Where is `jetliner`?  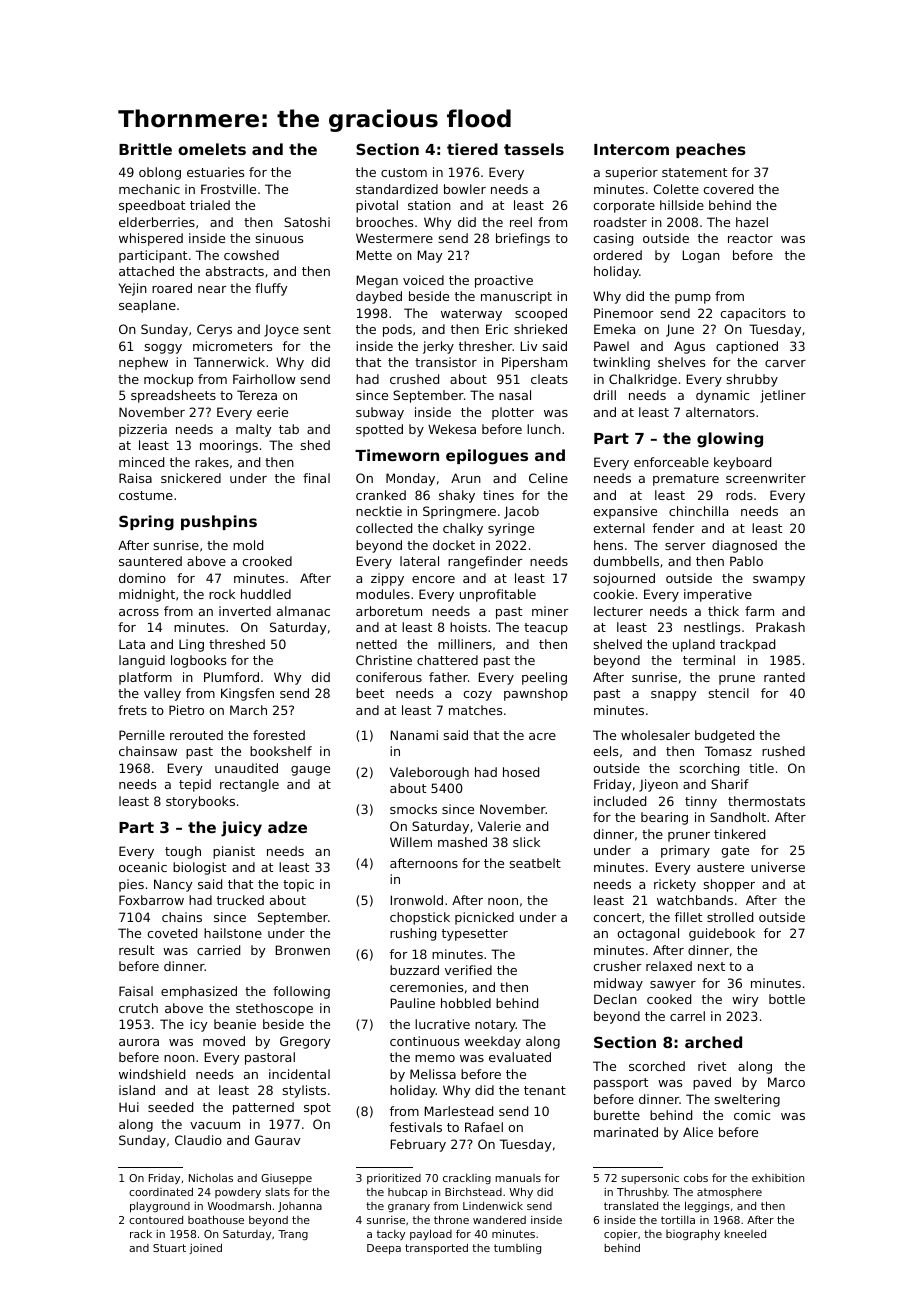
jetliner is located at coordinates (783, 396).
